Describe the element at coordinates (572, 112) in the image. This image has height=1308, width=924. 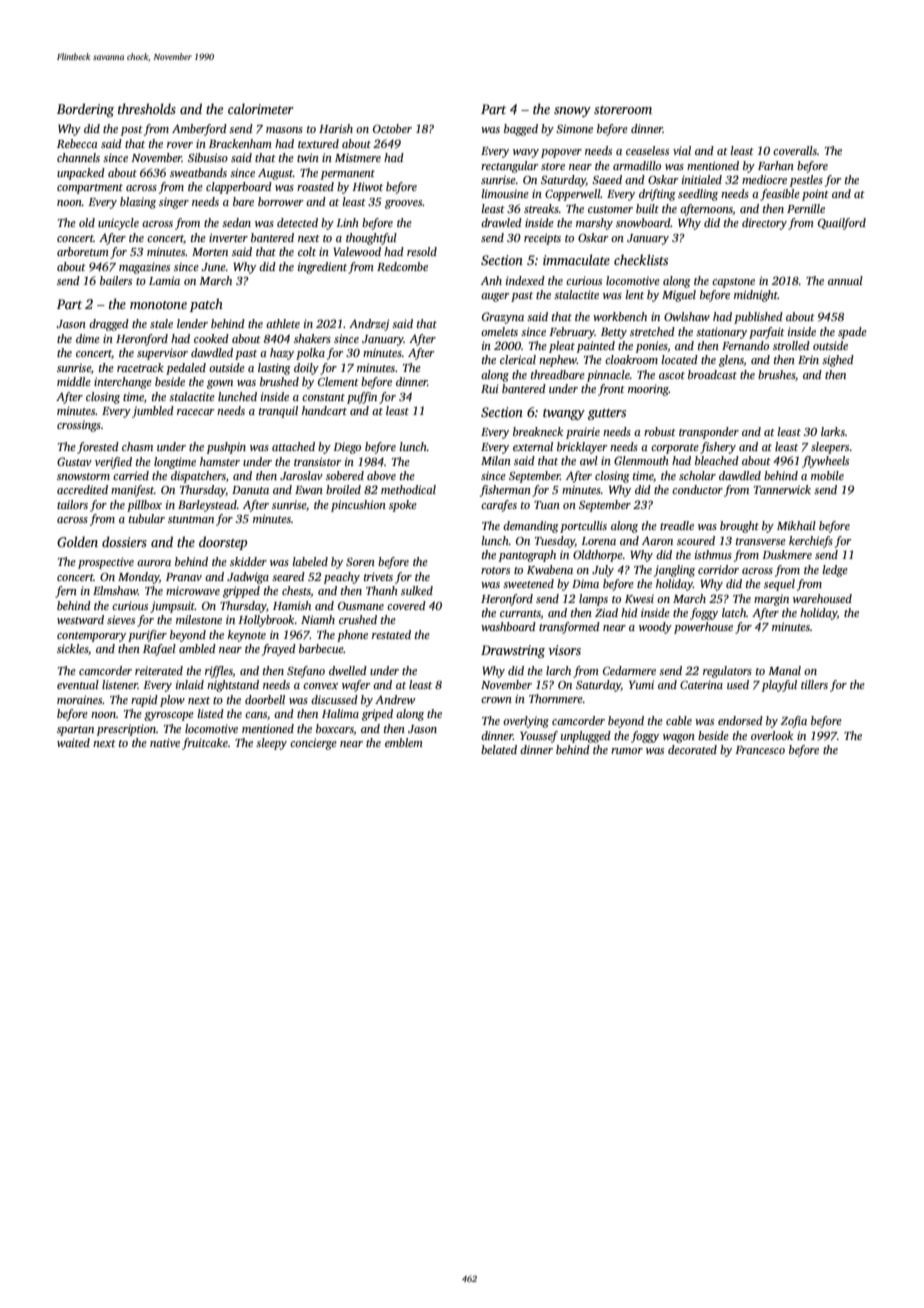
I see `snowy` at that location.
